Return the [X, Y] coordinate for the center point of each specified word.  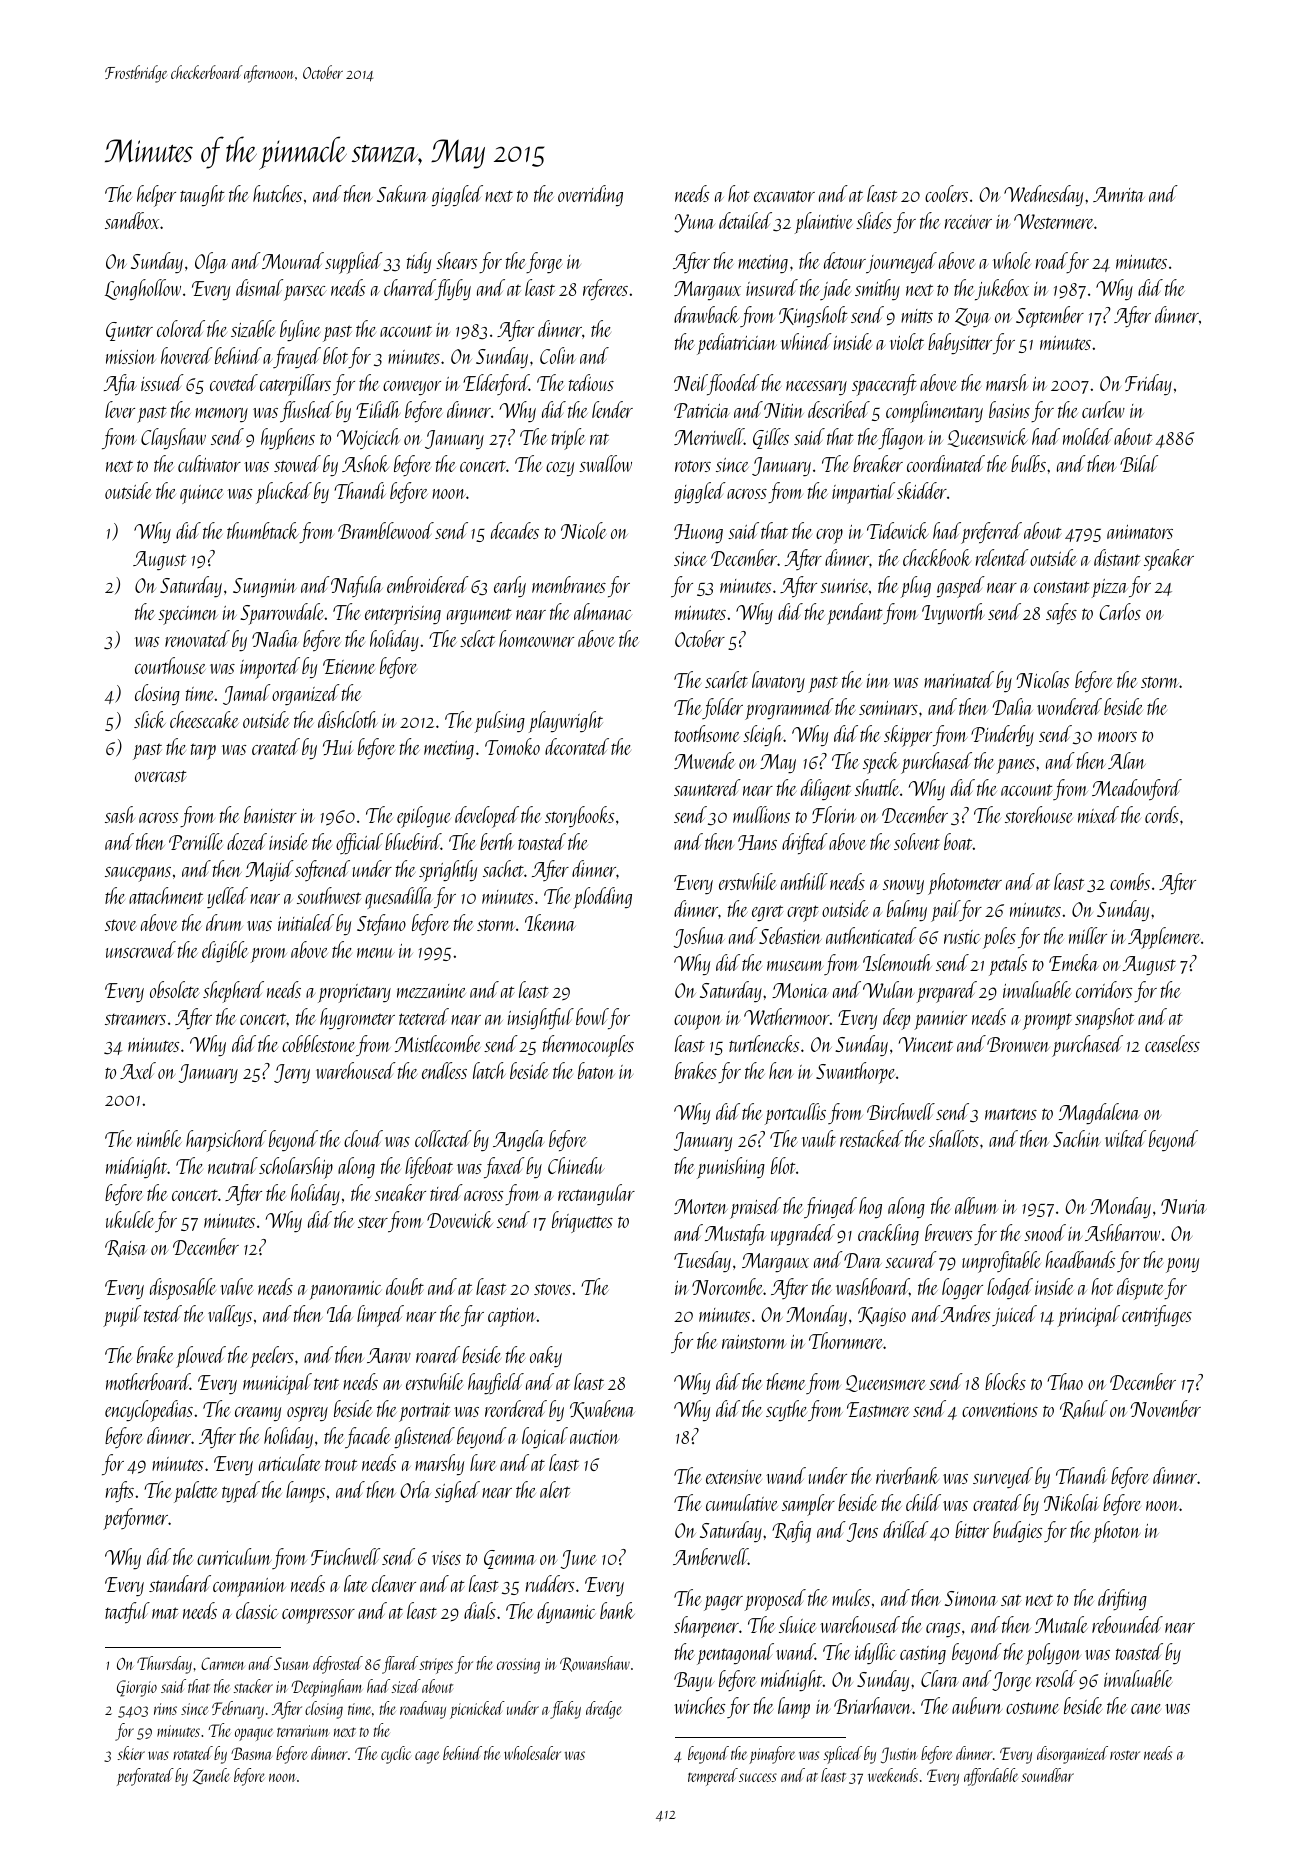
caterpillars [295, 385]
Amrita [1119, 194]
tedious [591, 382]
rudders [550, 1583]
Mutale [1061, 1624]
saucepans [138, 874]
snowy [903, 887]
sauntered [707, 787]
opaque [254, 1734]
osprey [307, 1414]
